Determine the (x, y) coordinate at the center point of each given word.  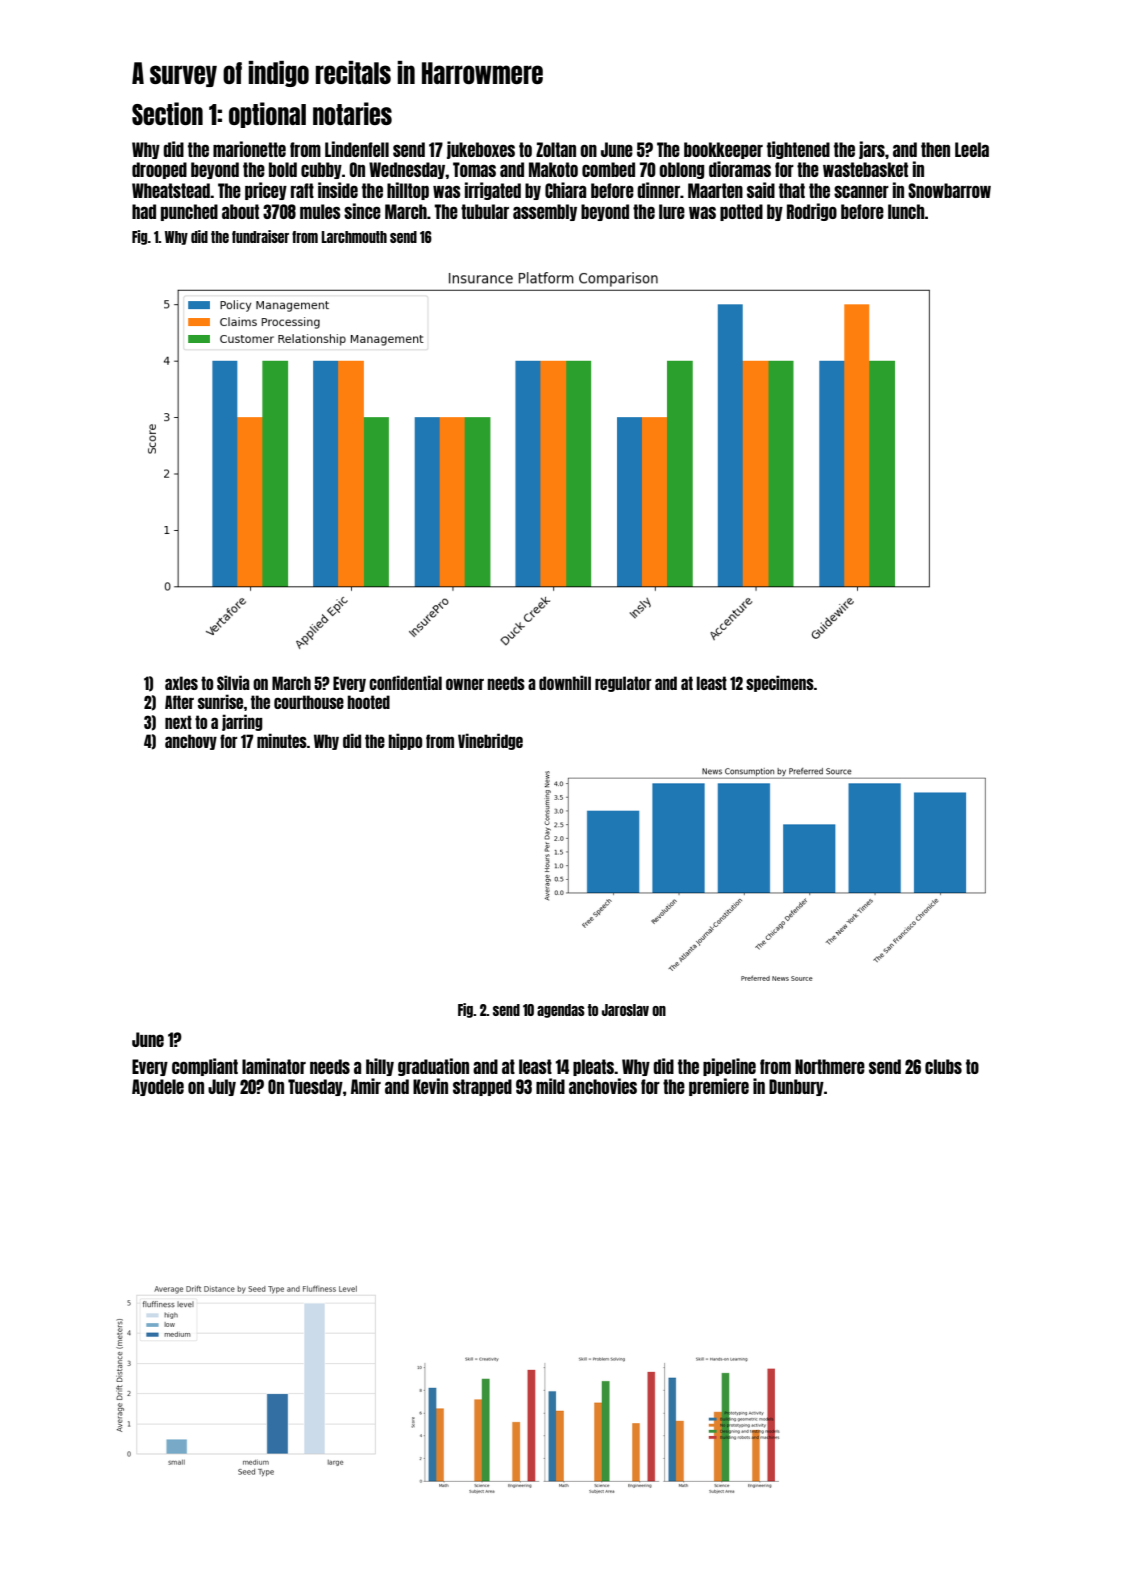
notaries (352, 113)
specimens (780, 683)
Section (167, 113)
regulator (623, 684)
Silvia (233, 682)
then (935, 149)
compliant (205, 1067)
